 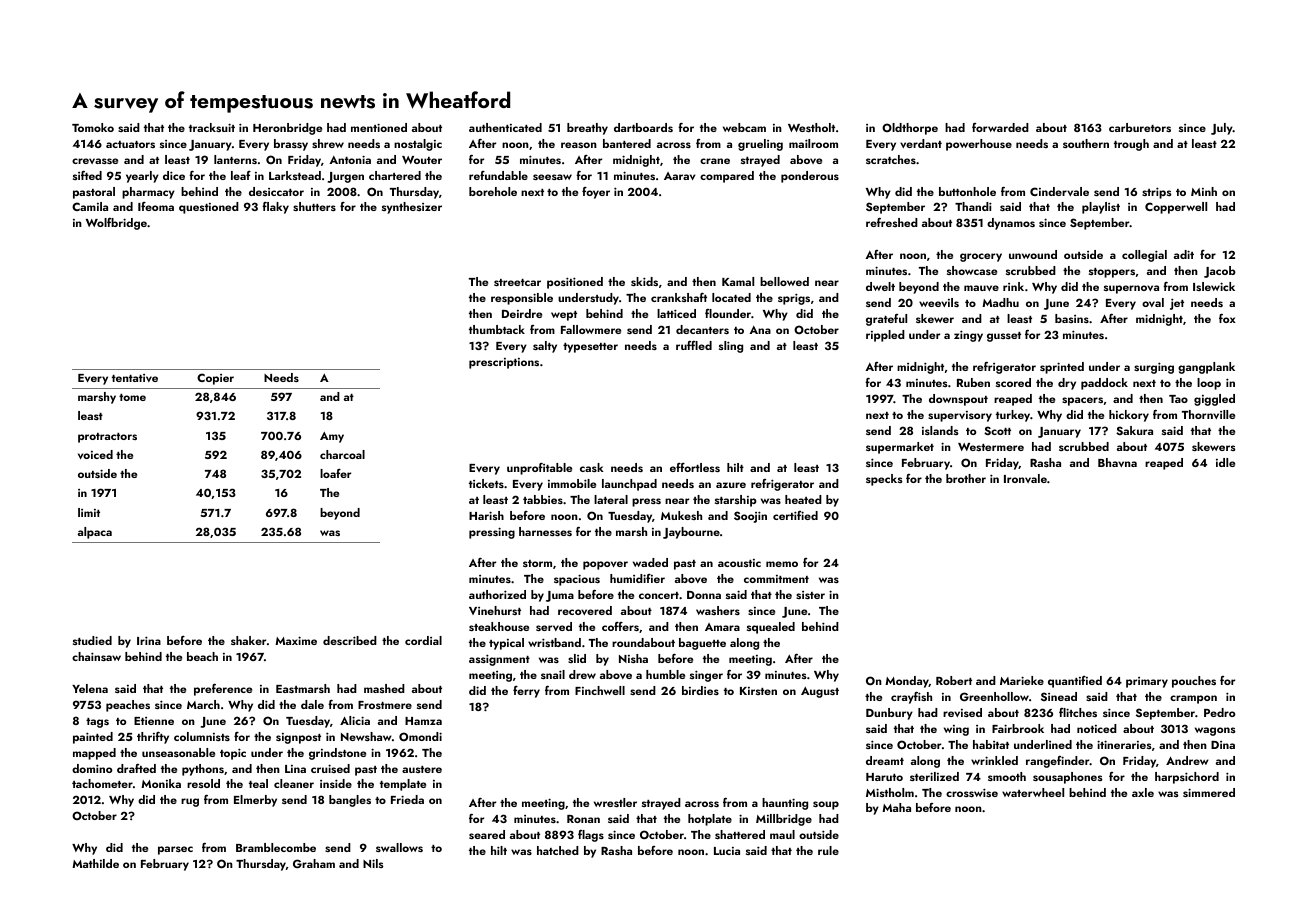 I want to click on streetcar, so click(x=517, y=282).
